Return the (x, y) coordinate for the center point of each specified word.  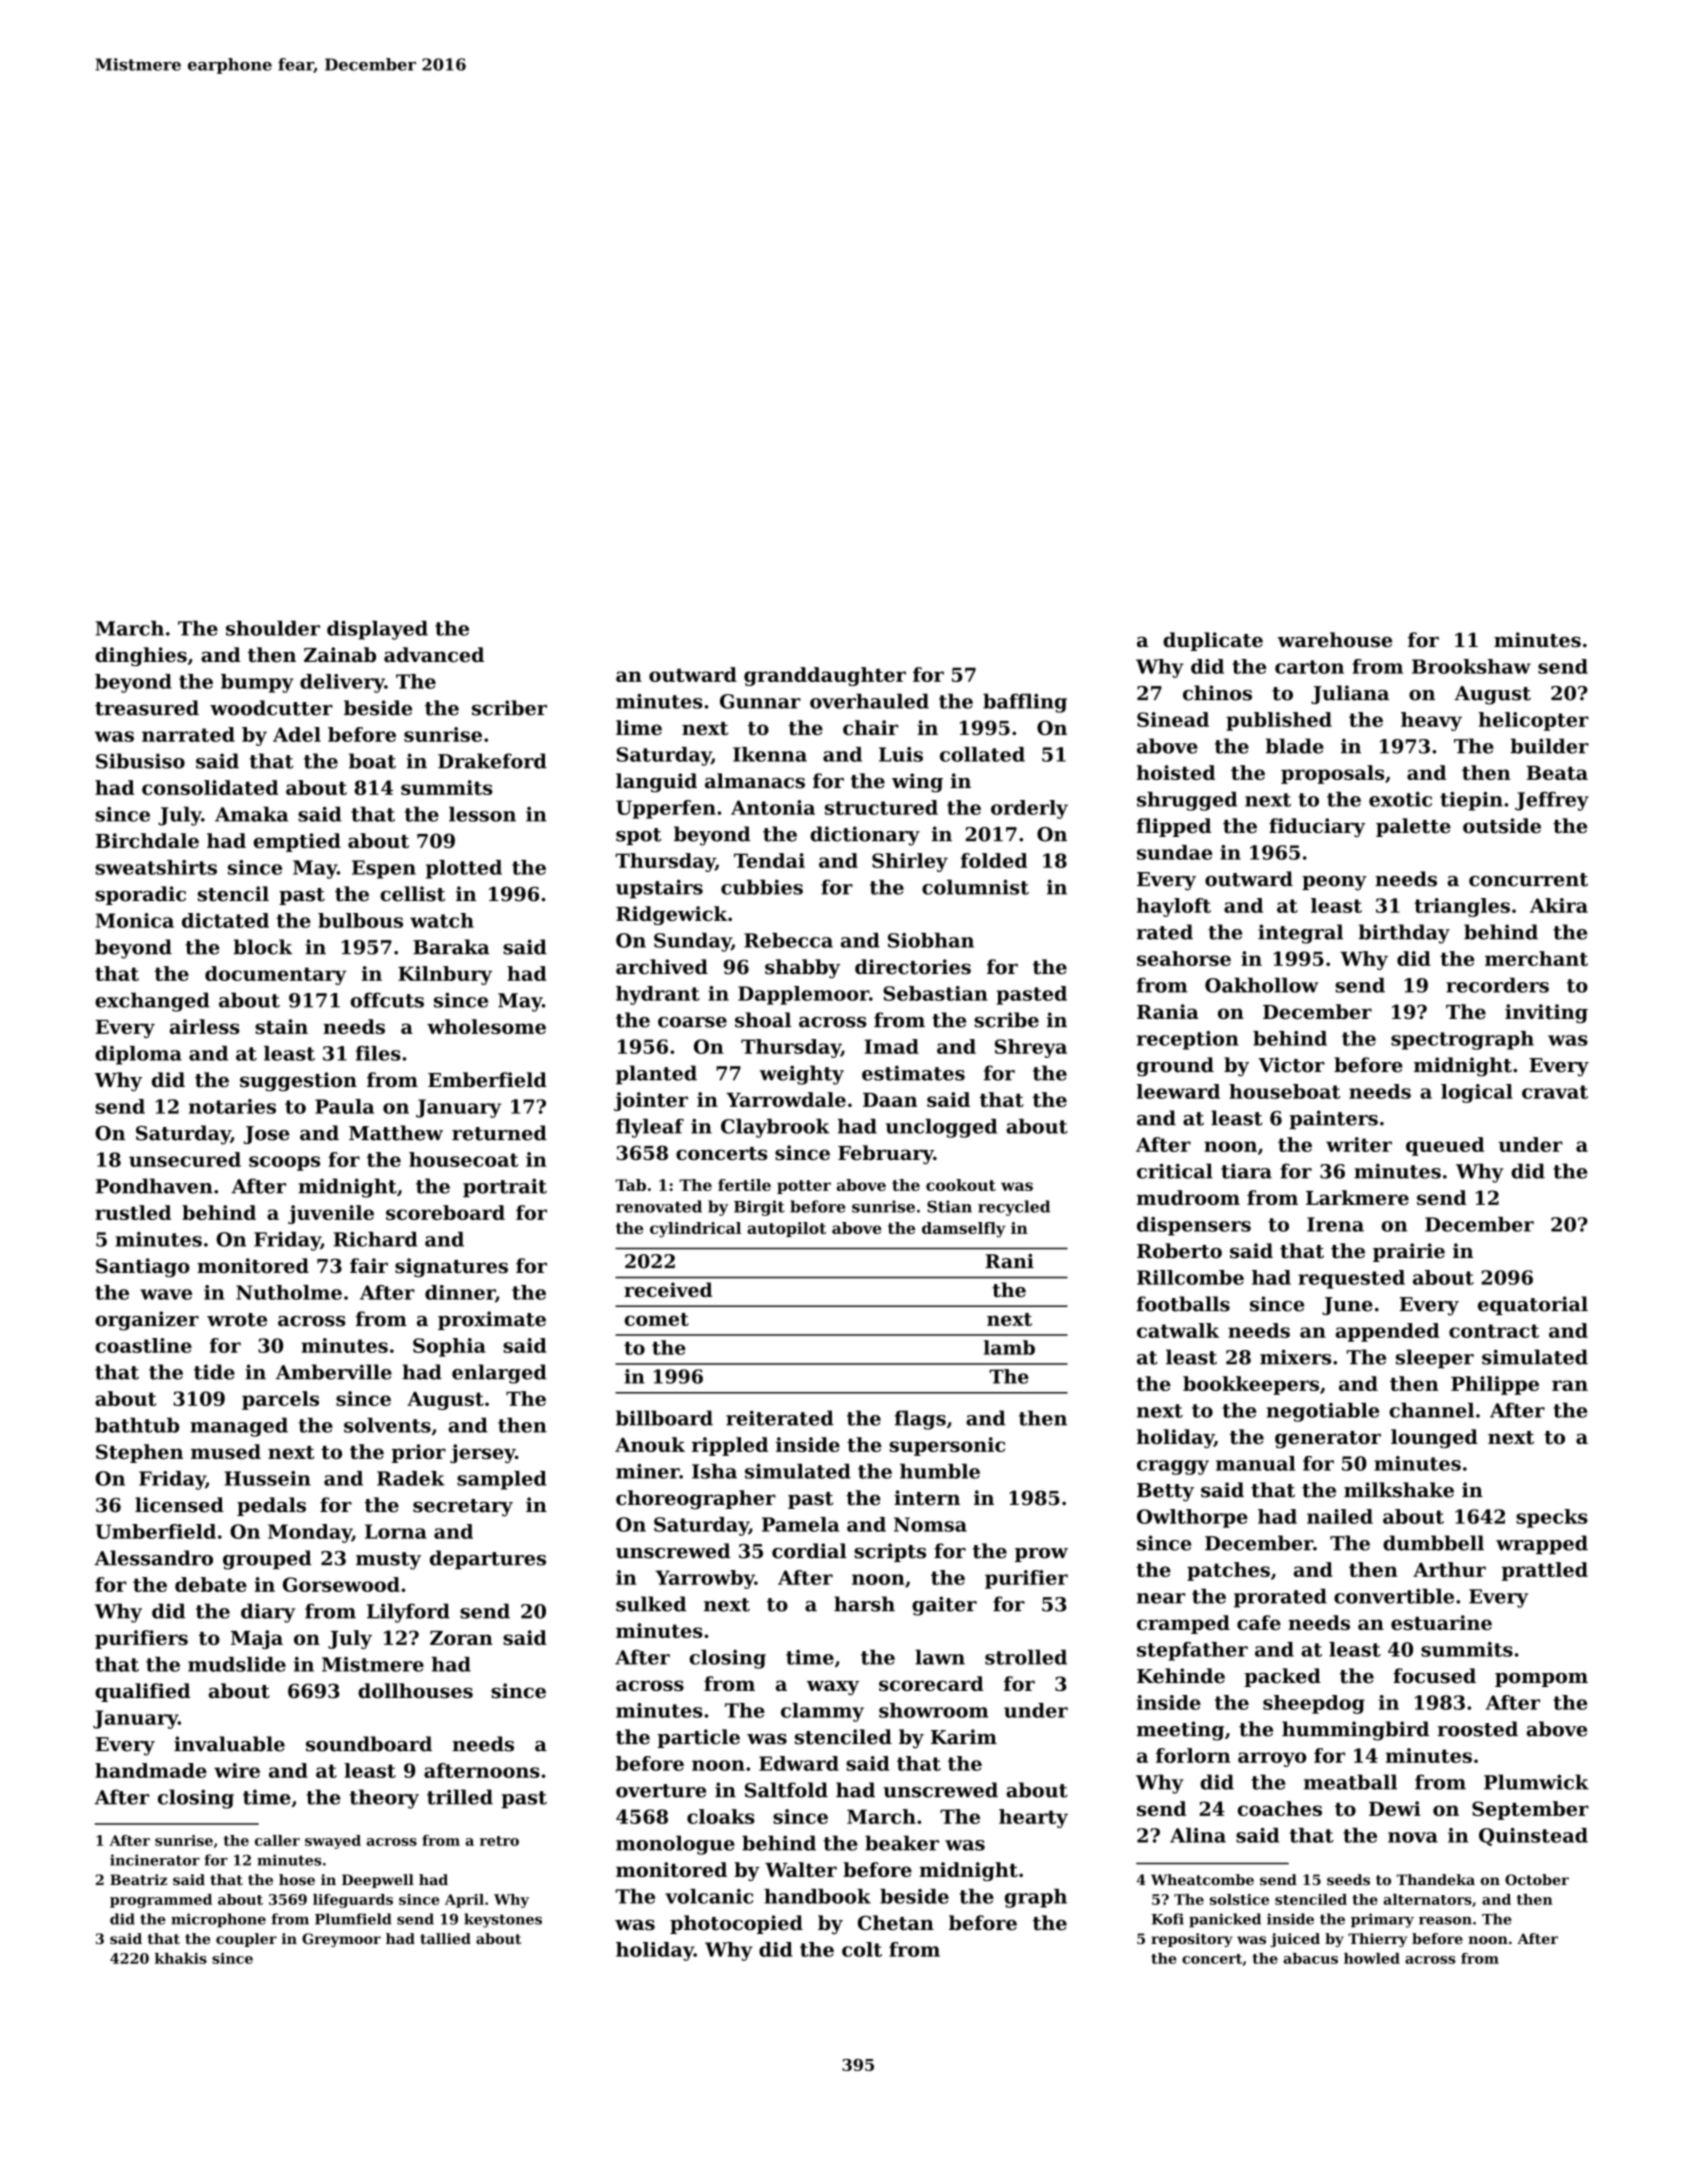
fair (369, 1265)
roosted (1478, 1729)
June (1347, 1306)
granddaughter (825, 676)
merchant (1536, 958)
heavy (1431, 721)
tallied (445, 1938)
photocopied (736, 1924)
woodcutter (271, 708)
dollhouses (415, 1691)
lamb (1009, 1347)
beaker (902, 1843)
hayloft (1174, 907)
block (262, 947)
